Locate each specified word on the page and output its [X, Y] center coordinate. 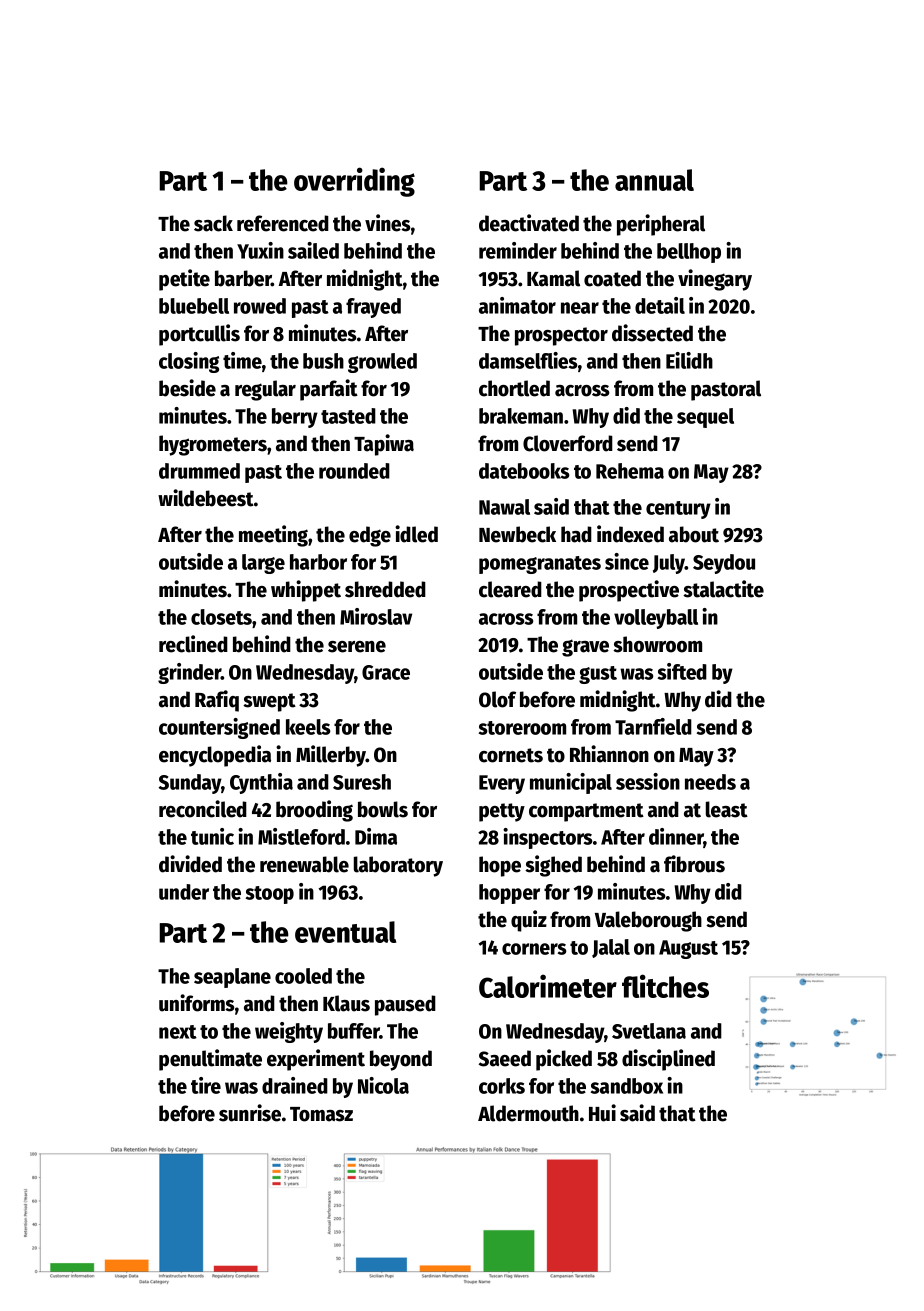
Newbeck [517, 534]
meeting [273, 536]
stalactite [723, 589]
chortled [514, 388]
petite [184, 280]
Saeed [505, 1058]
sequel [705, 418]
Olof [497, 699]
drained [295, 1085]
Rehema [630, 471]
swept [269, 702]
